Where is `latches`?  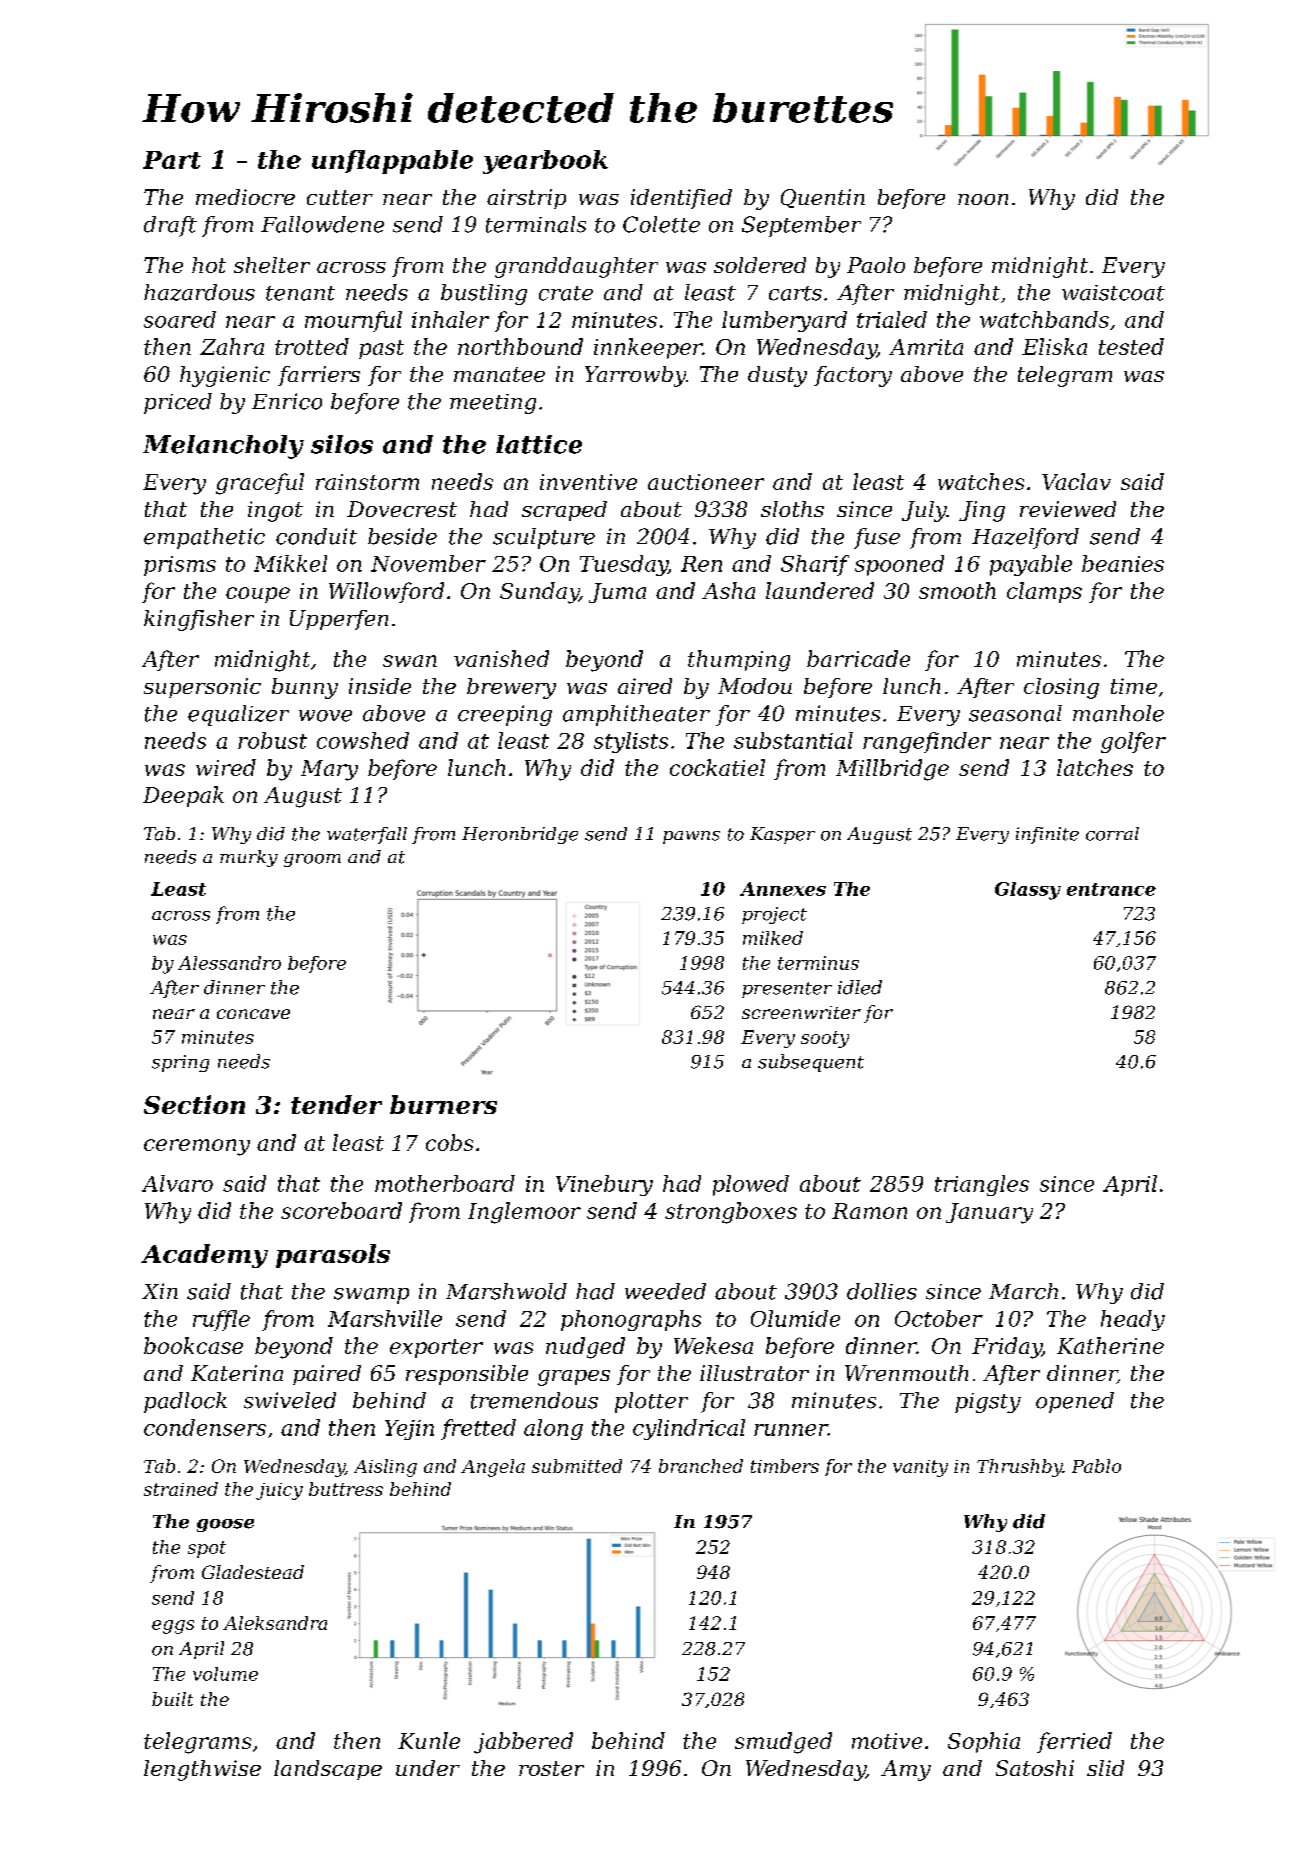 latches is located at coordinates (1095, 767).
